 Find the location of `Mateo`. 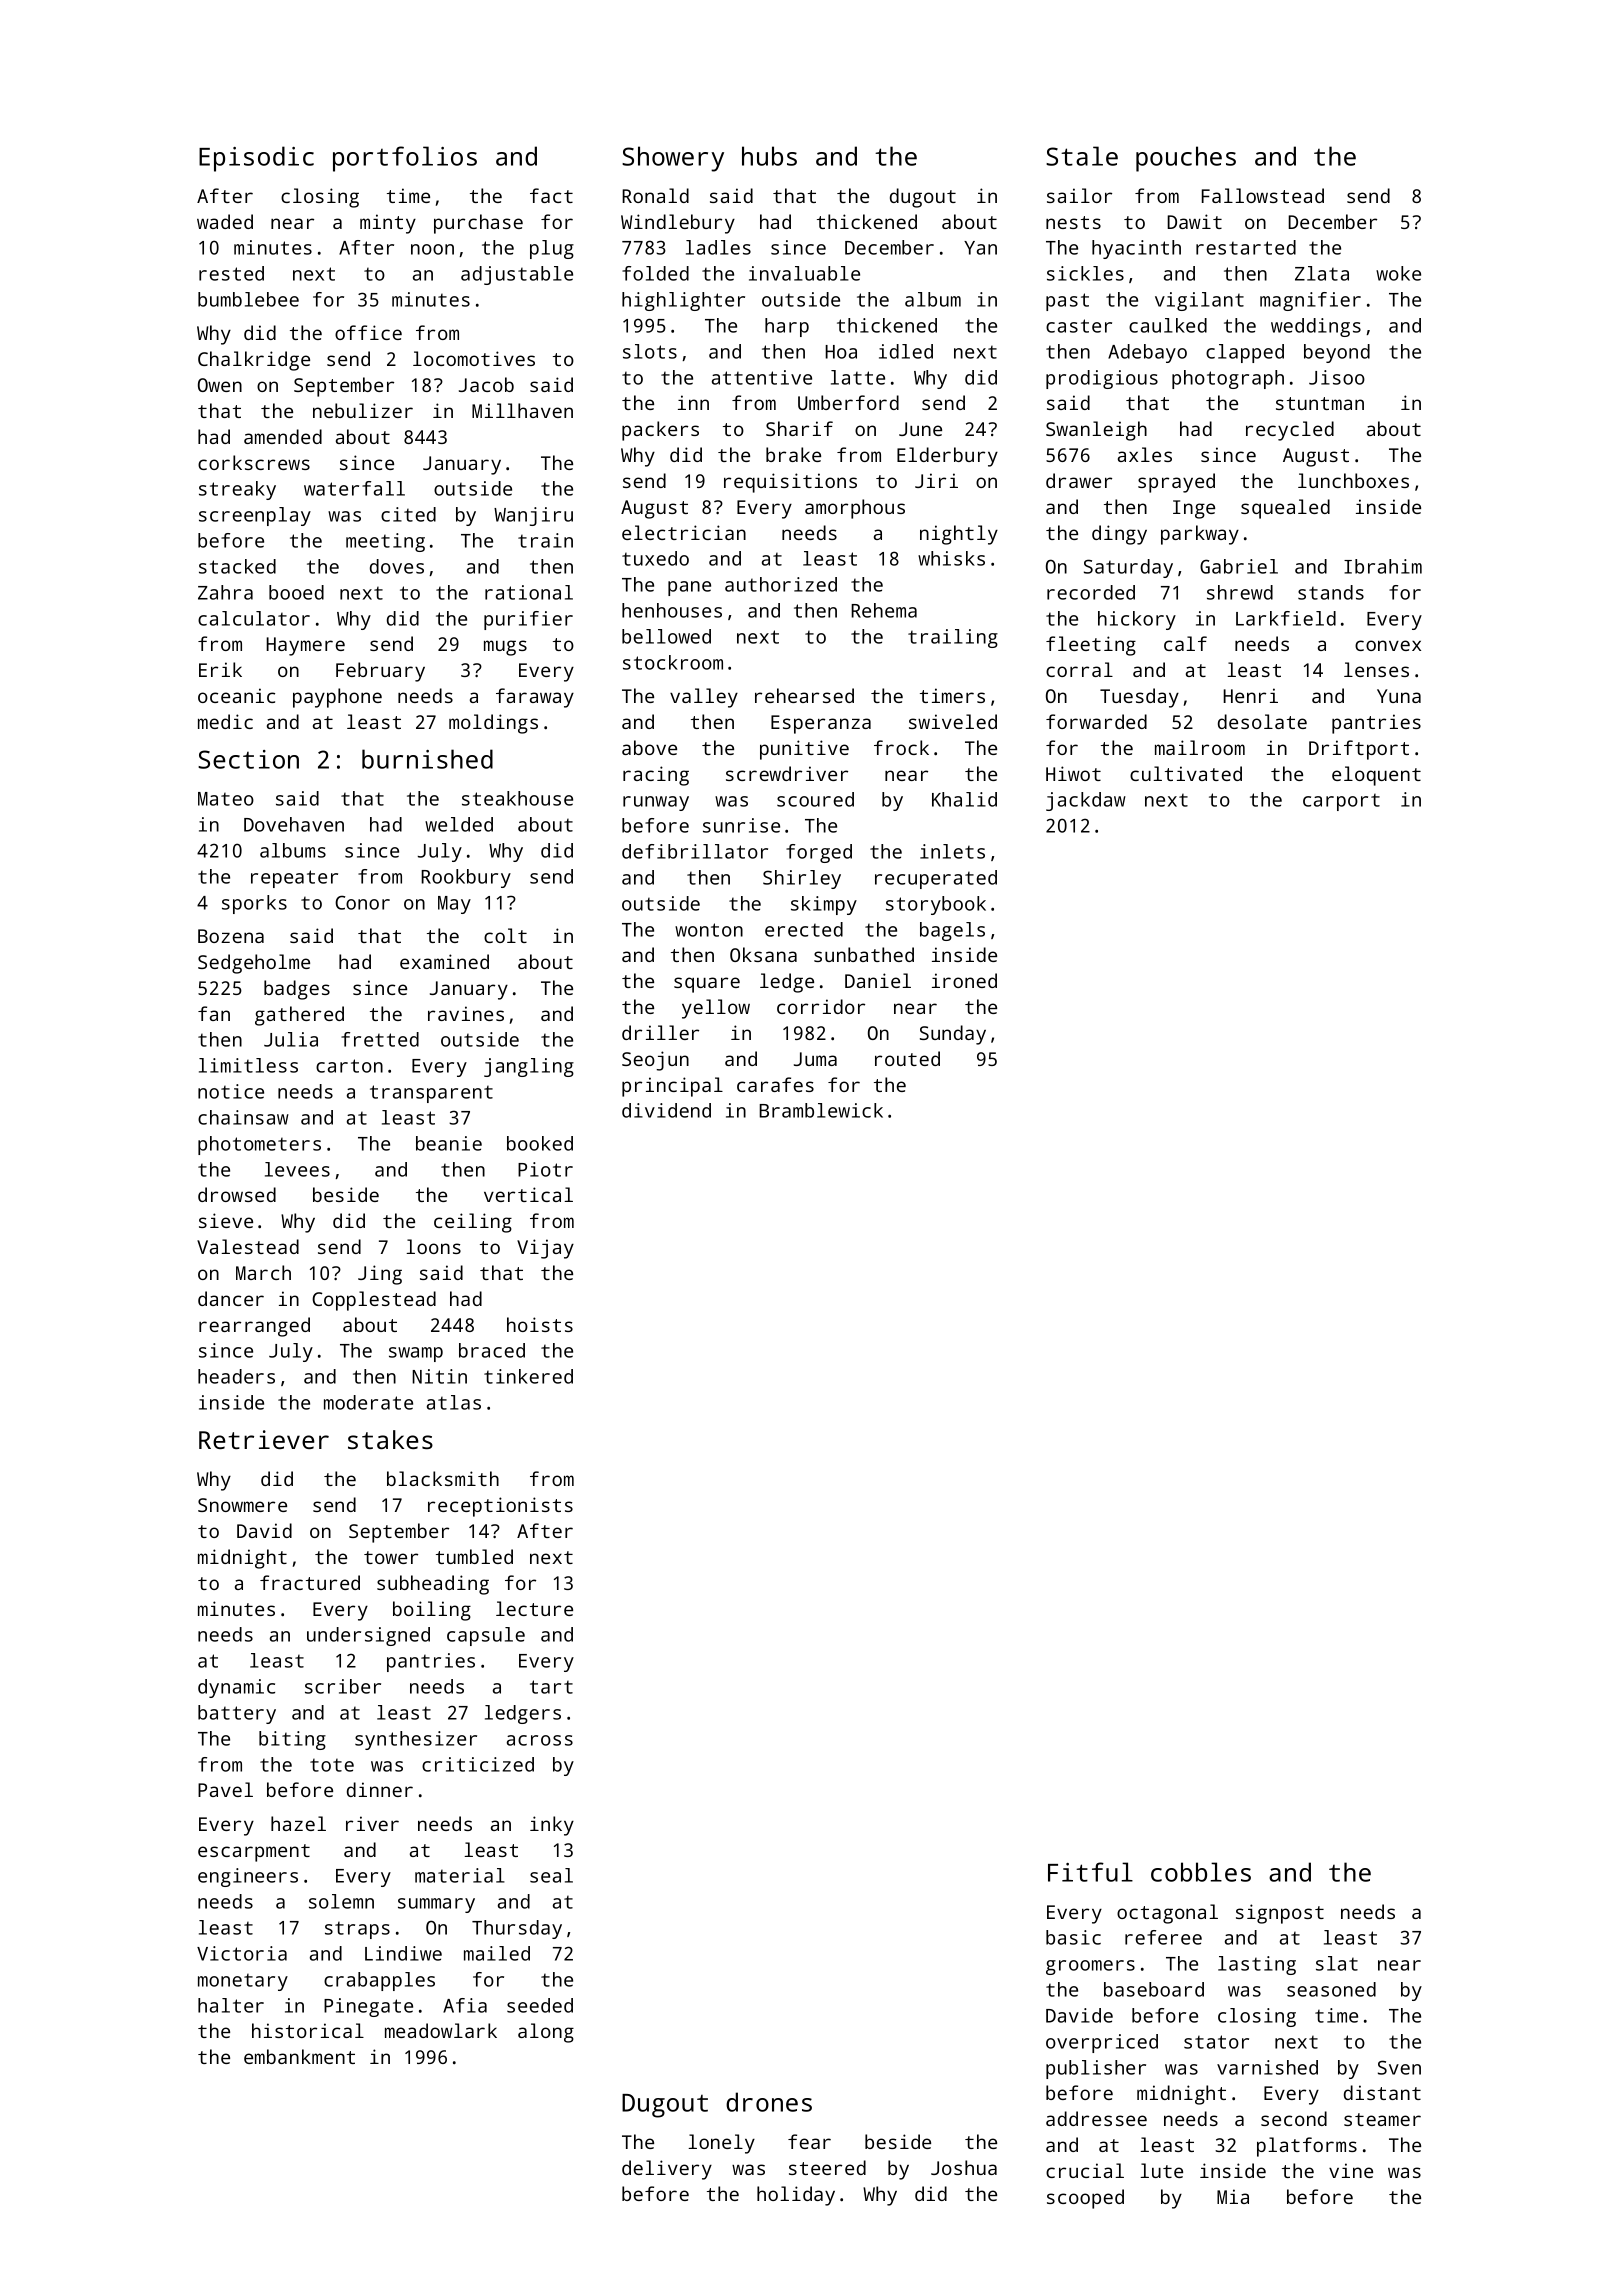

Mateo is located at coordinates (226, 799).
